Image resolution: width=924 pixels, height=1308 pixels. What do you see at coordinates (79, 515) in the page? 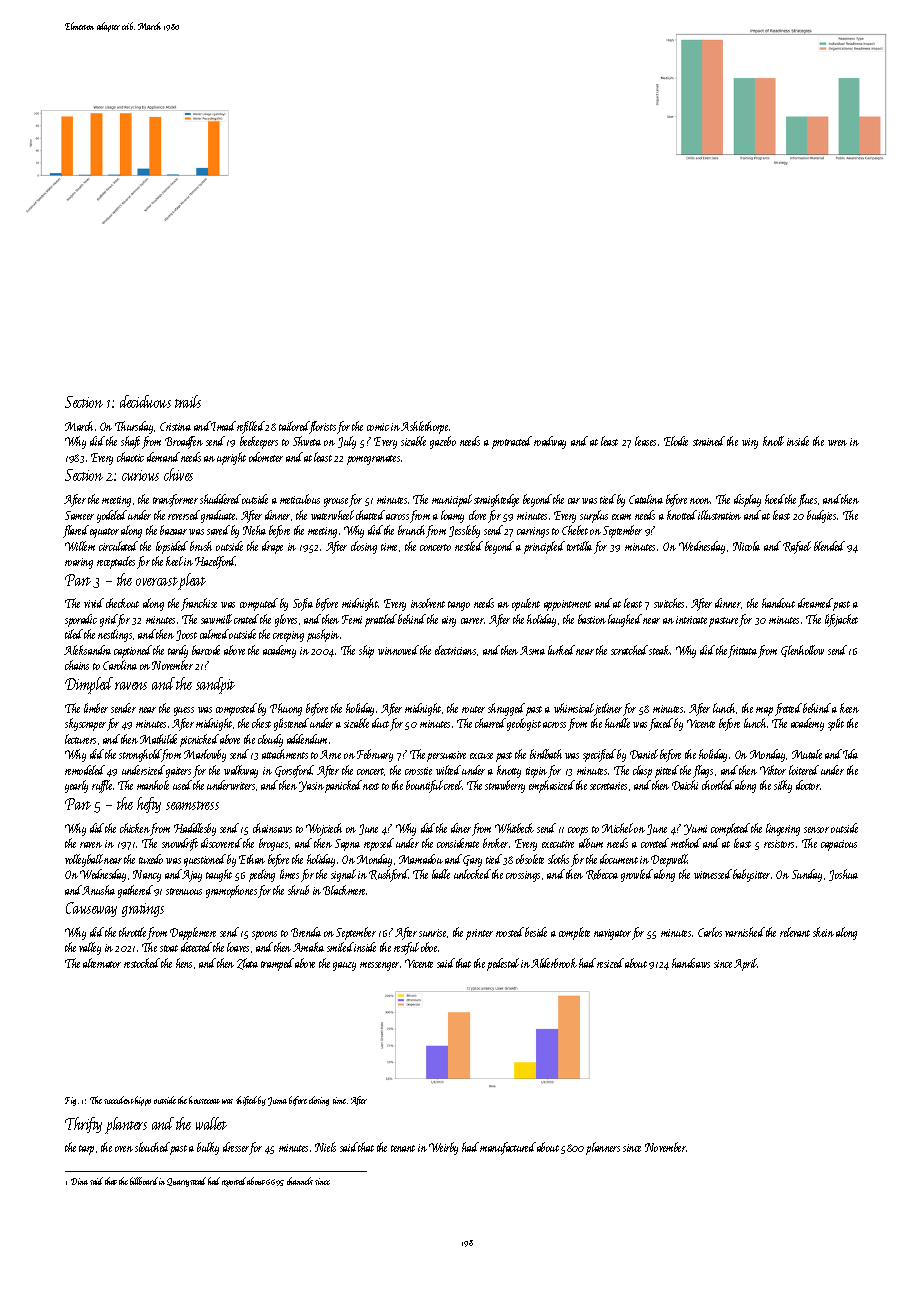
I see `Sameer` at bounding box center [79, 515].
